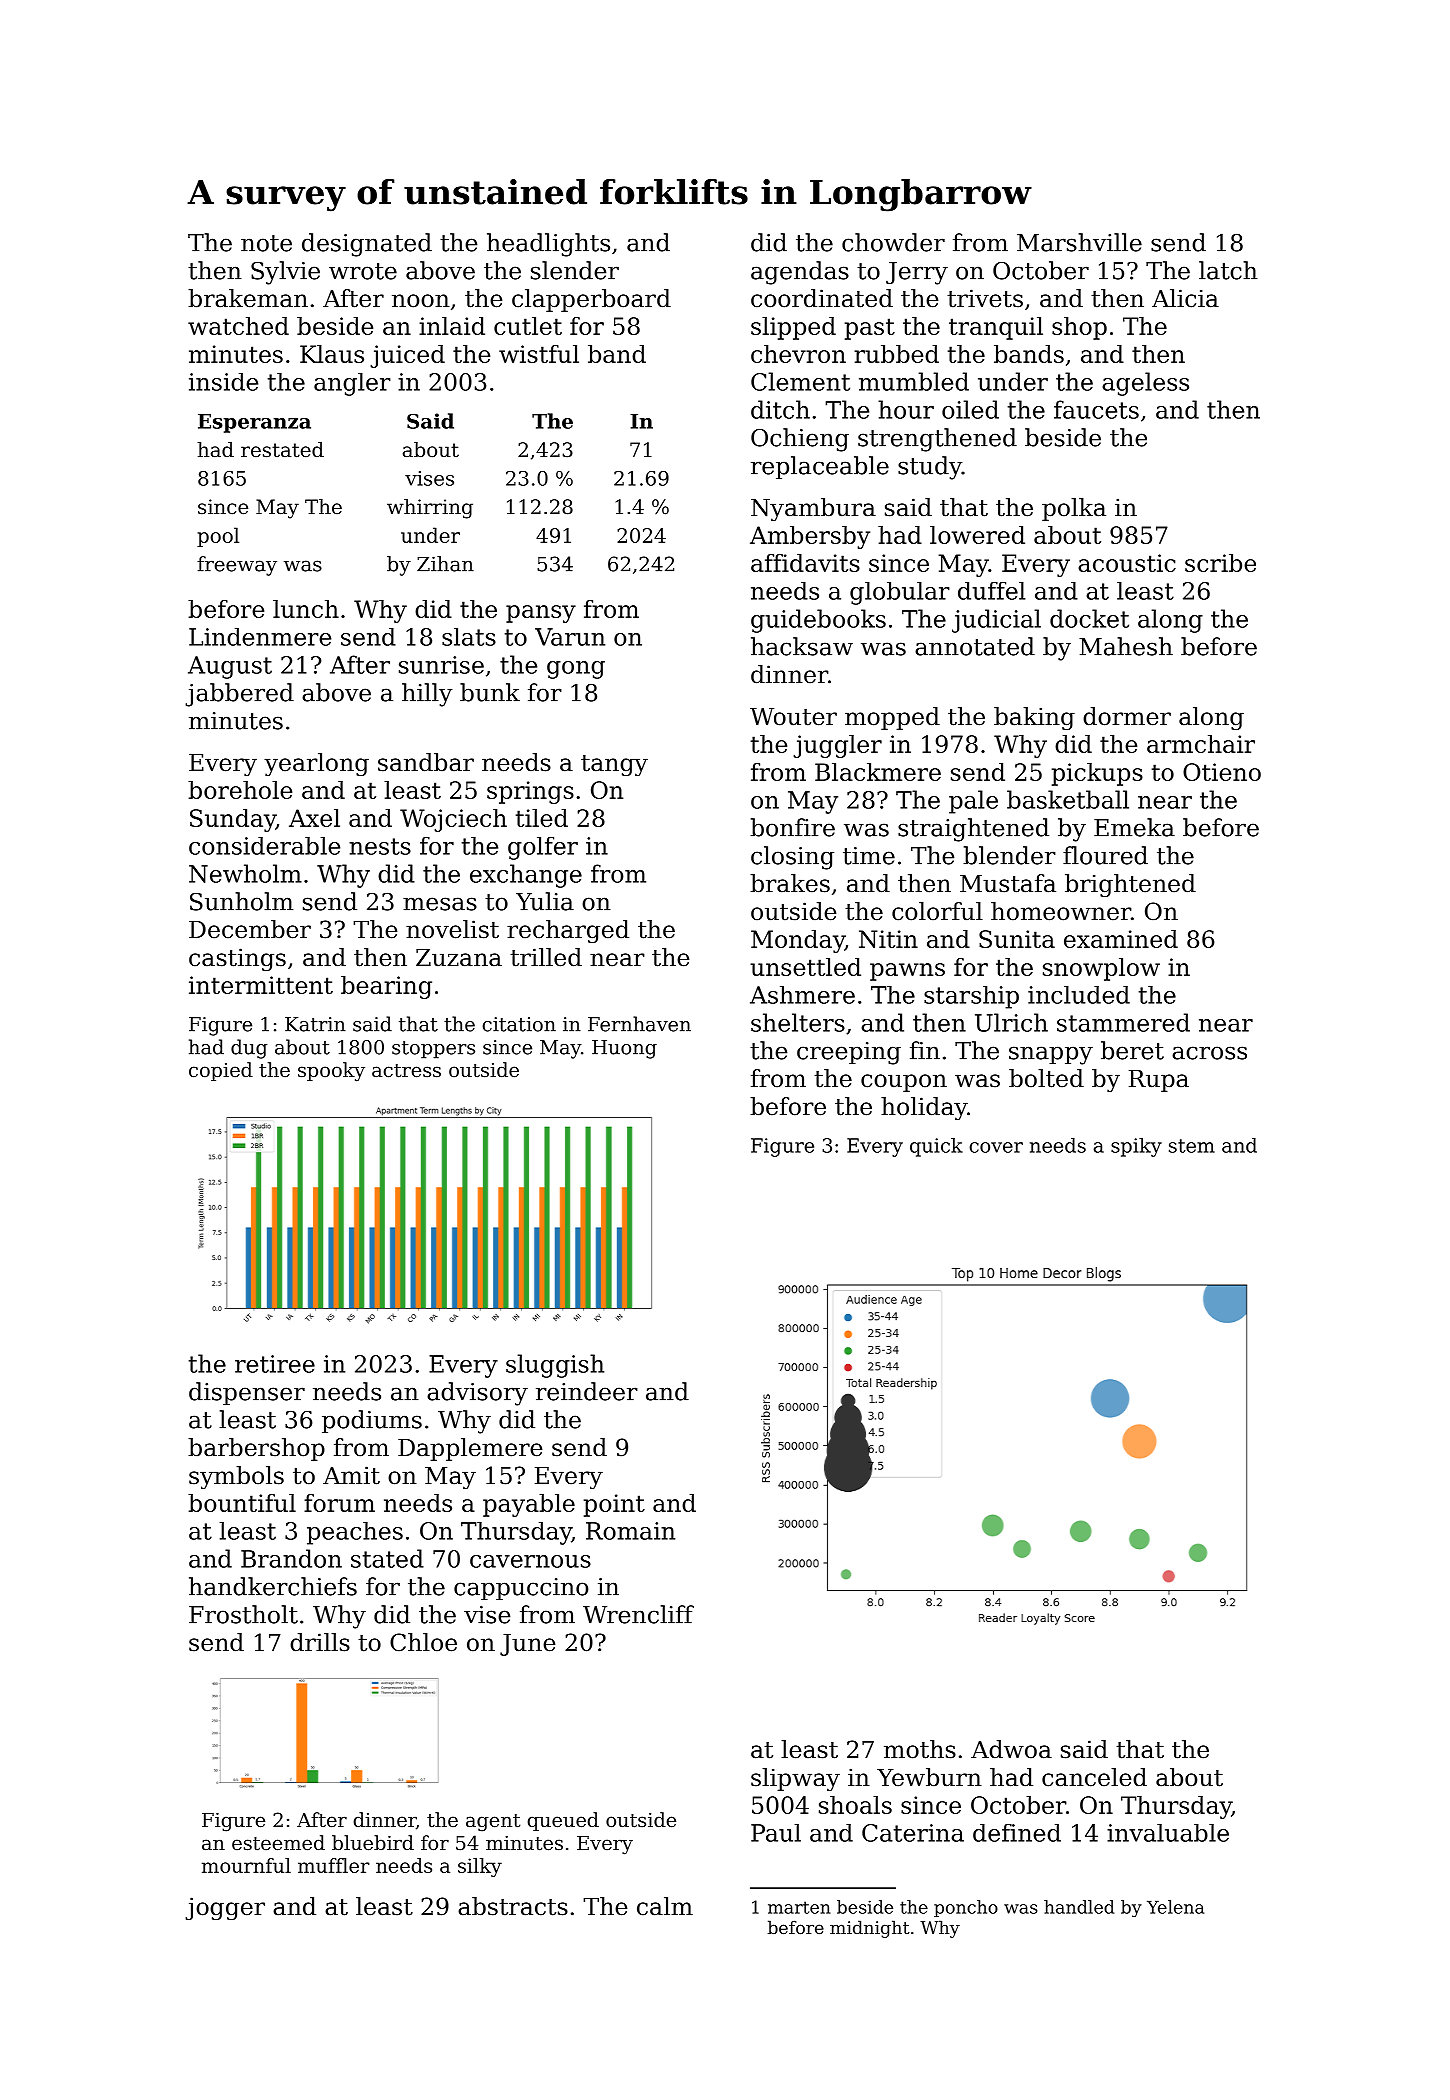 This document has width=1450, height=2100. What do you see at coordinates (1079, 242) in the document?
I see `Marshville` at bounding box center [1079, 242].
